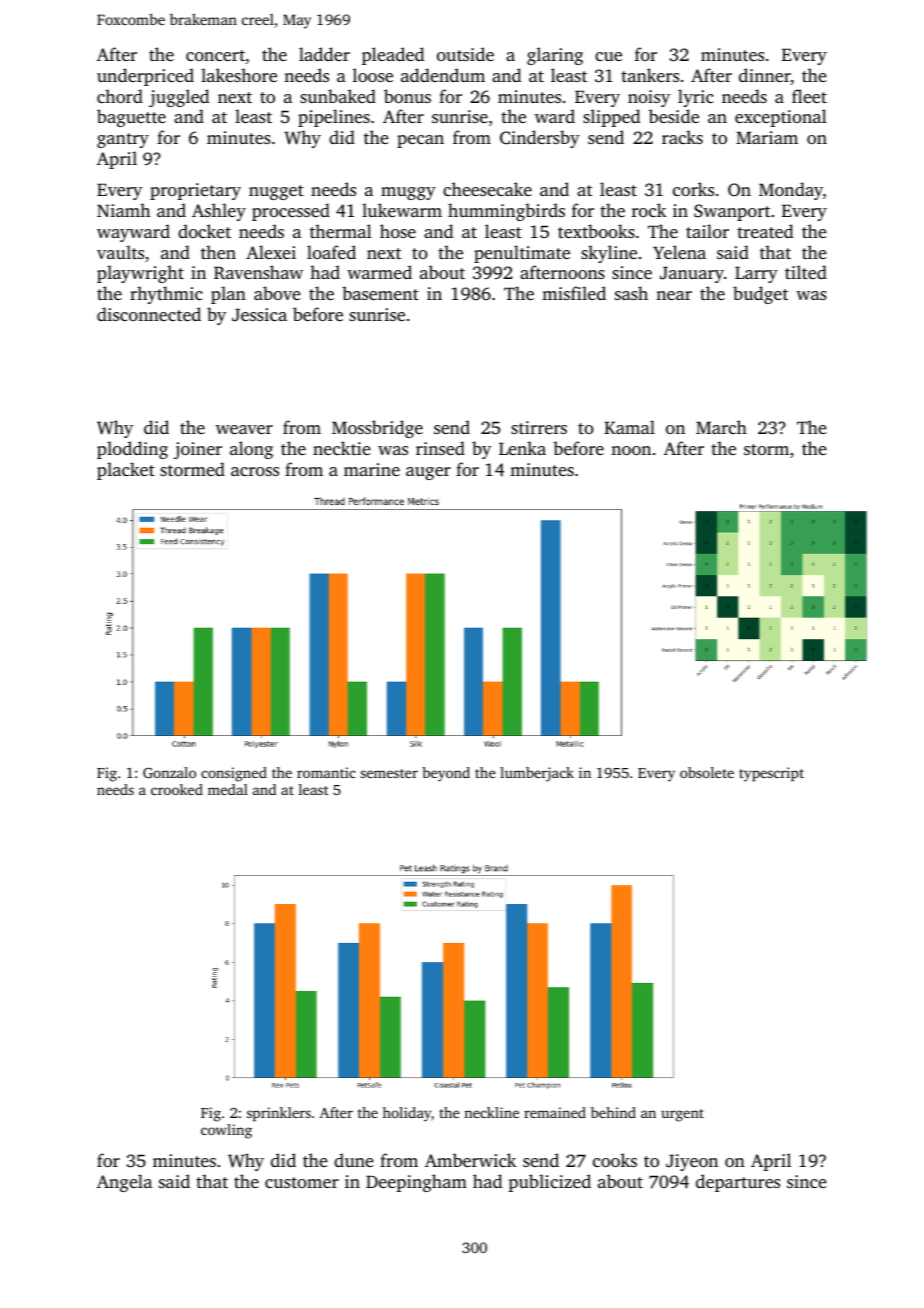 This image has width=924, height=1308. Describe the element at coordinates (539, 427) in the image. I see `stirrers` at that location.
